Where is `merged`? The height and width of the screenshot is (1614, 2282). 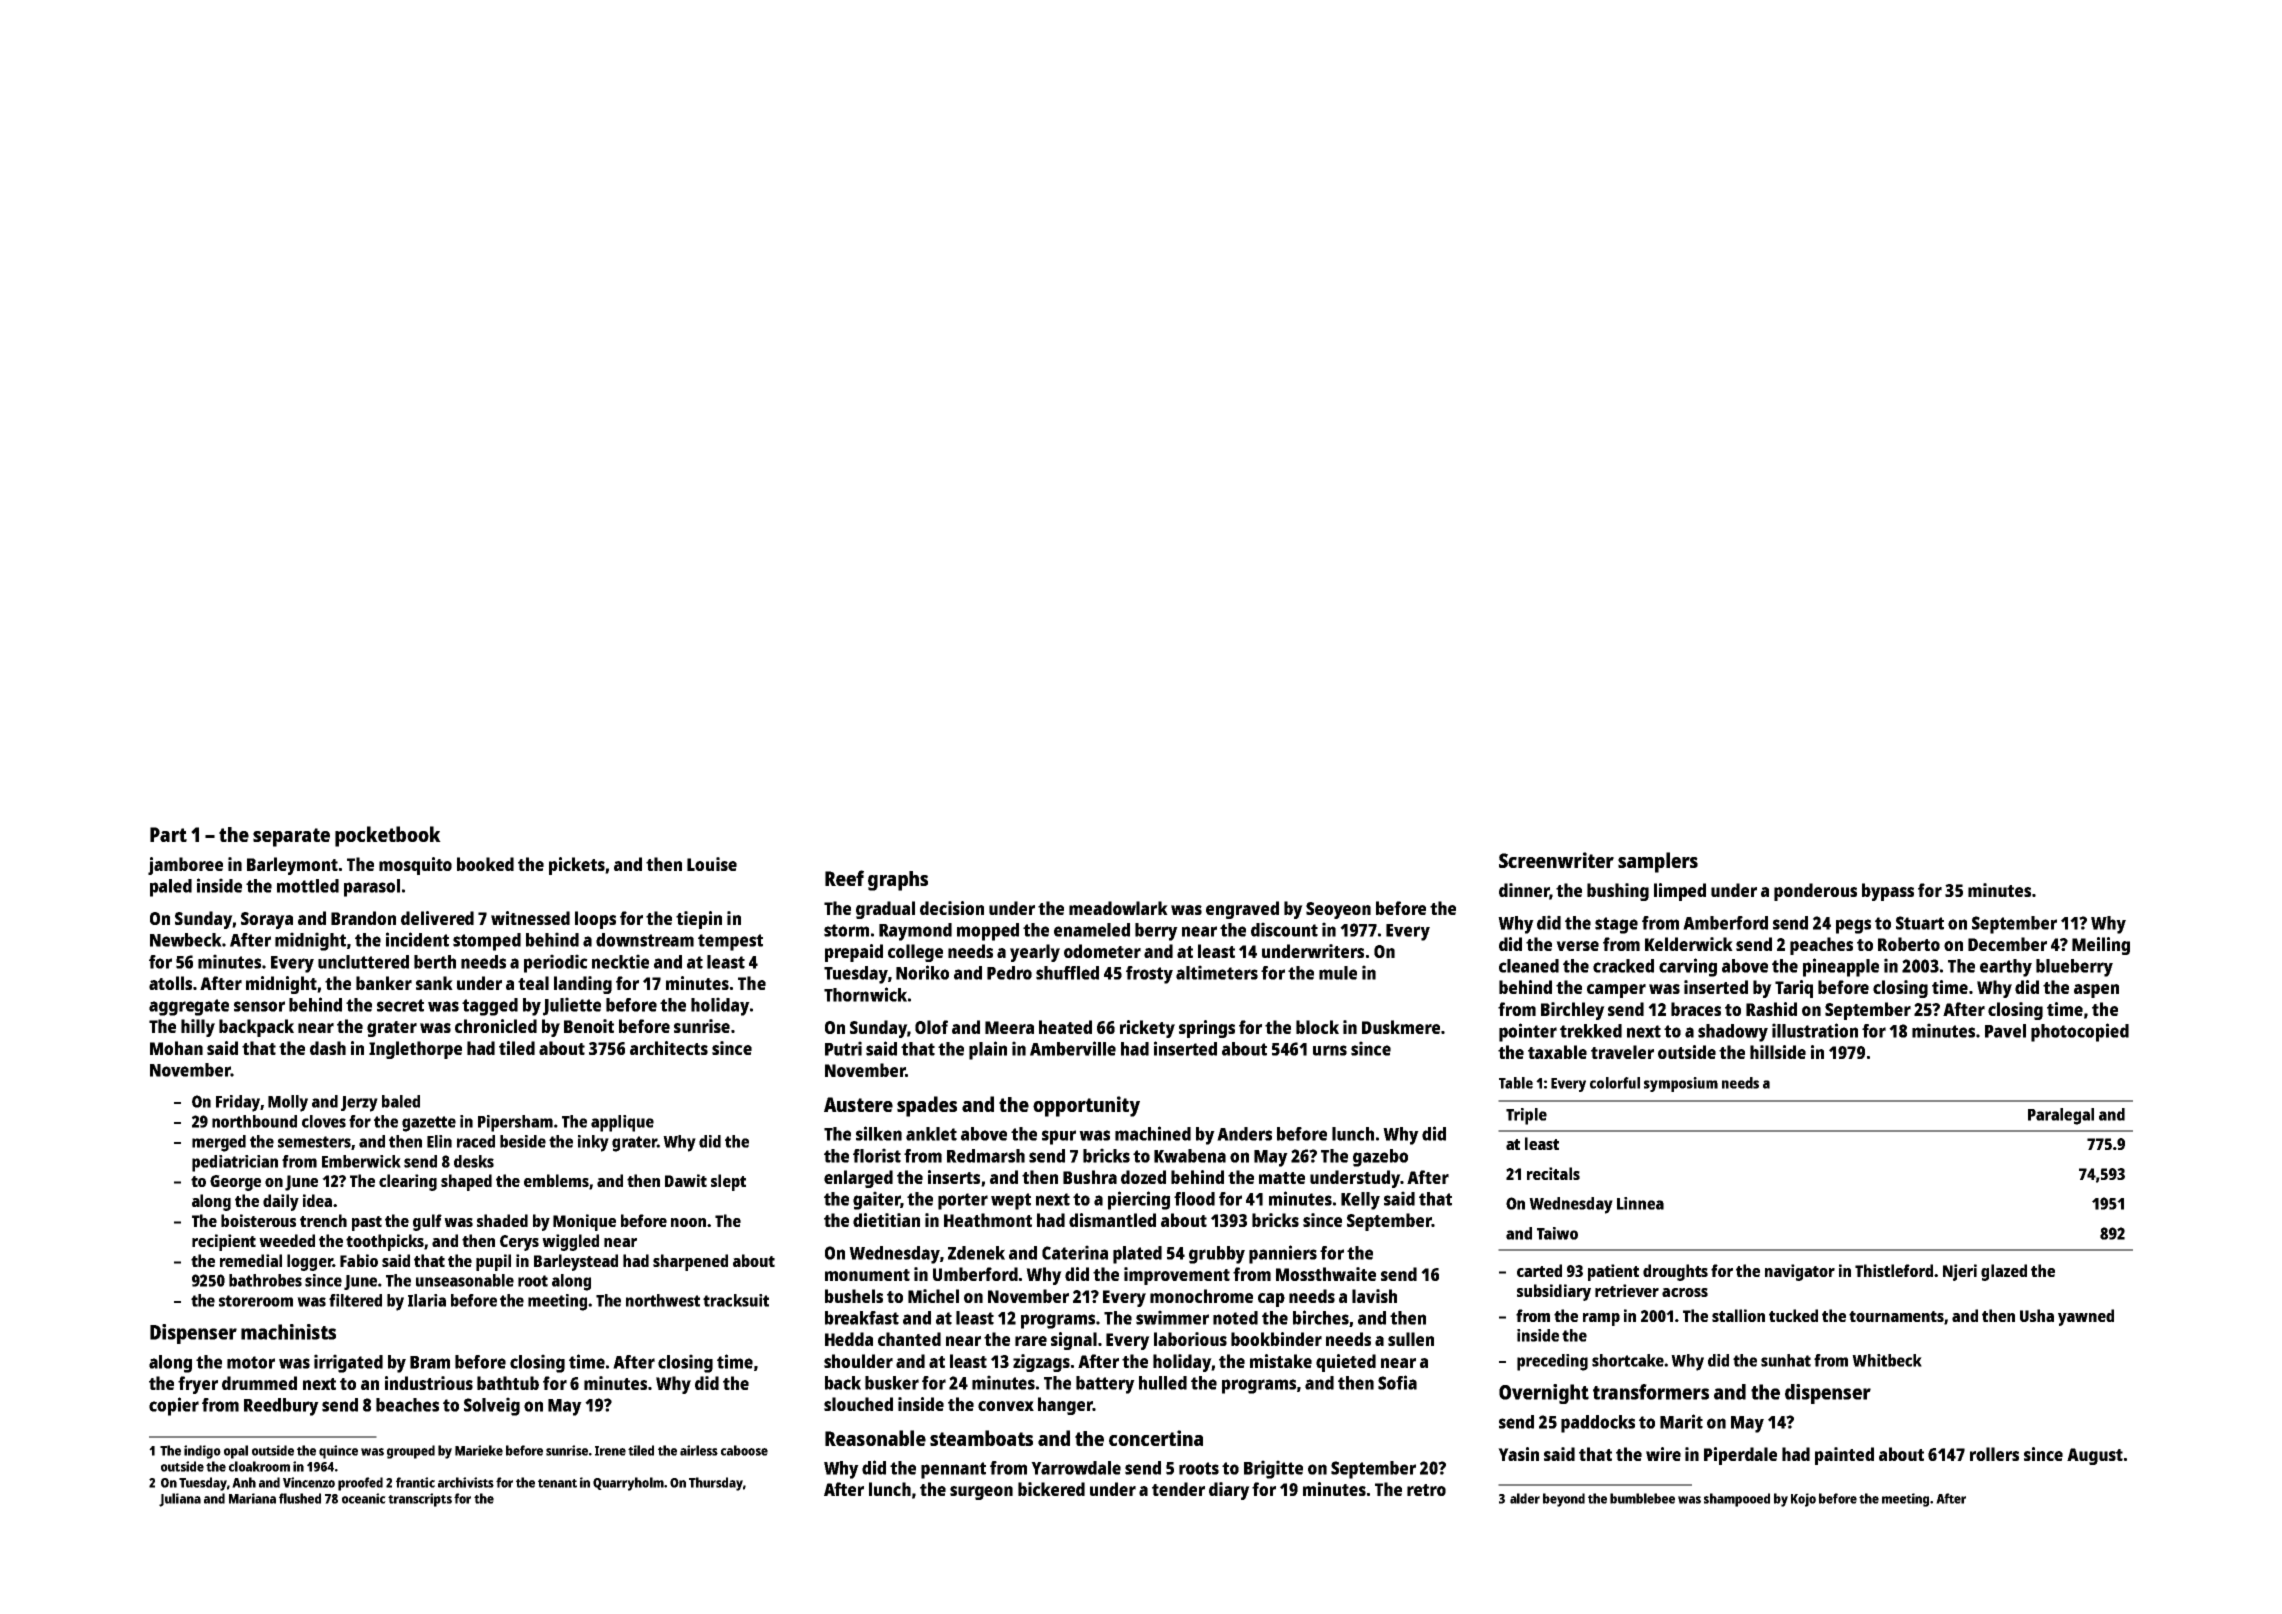 merged is located at coordinates (219, 1143).
